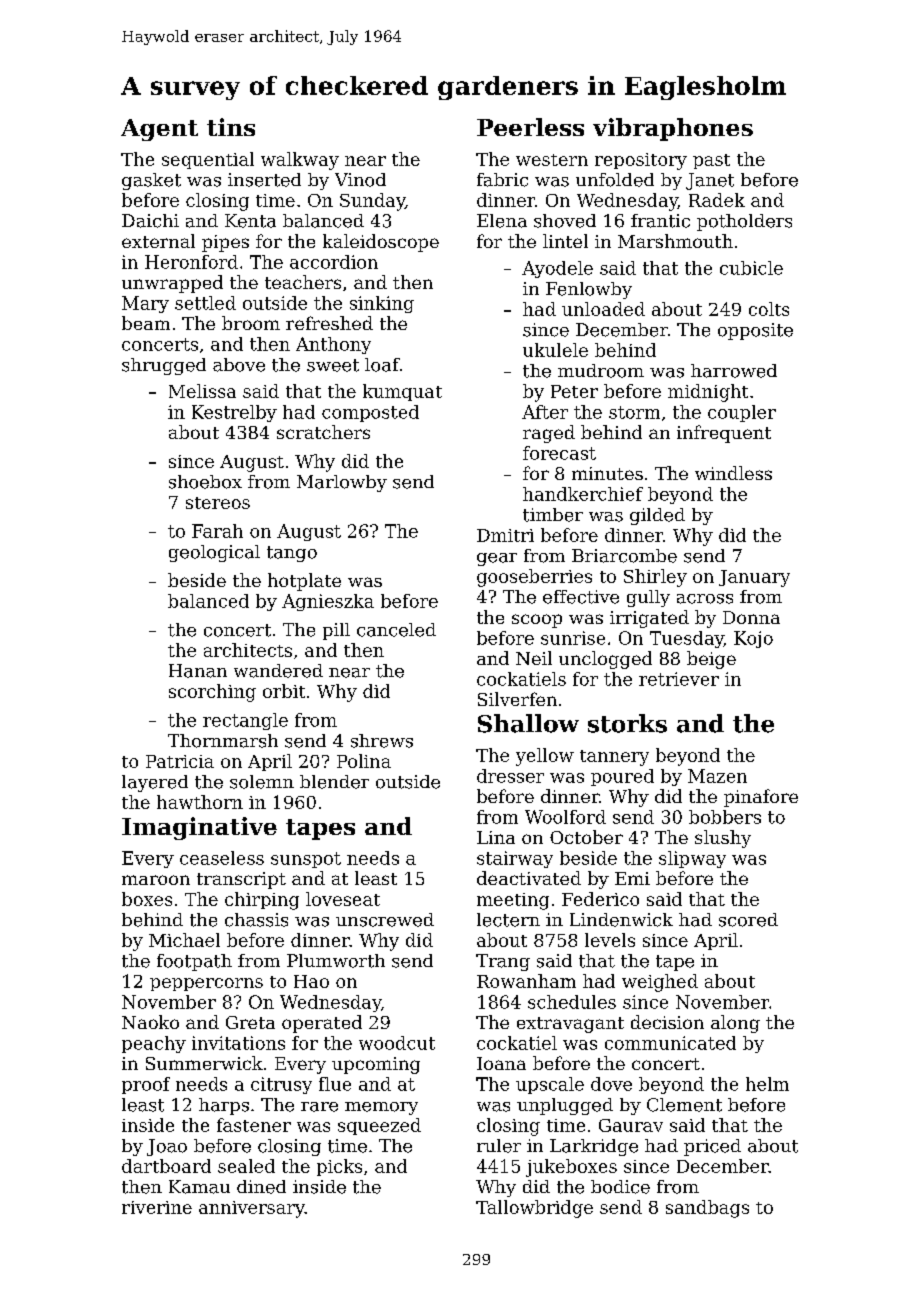 Image resolution: width=924 pixels, height=1308 pixels. I want to click on shrugged, so click(164, 366).
